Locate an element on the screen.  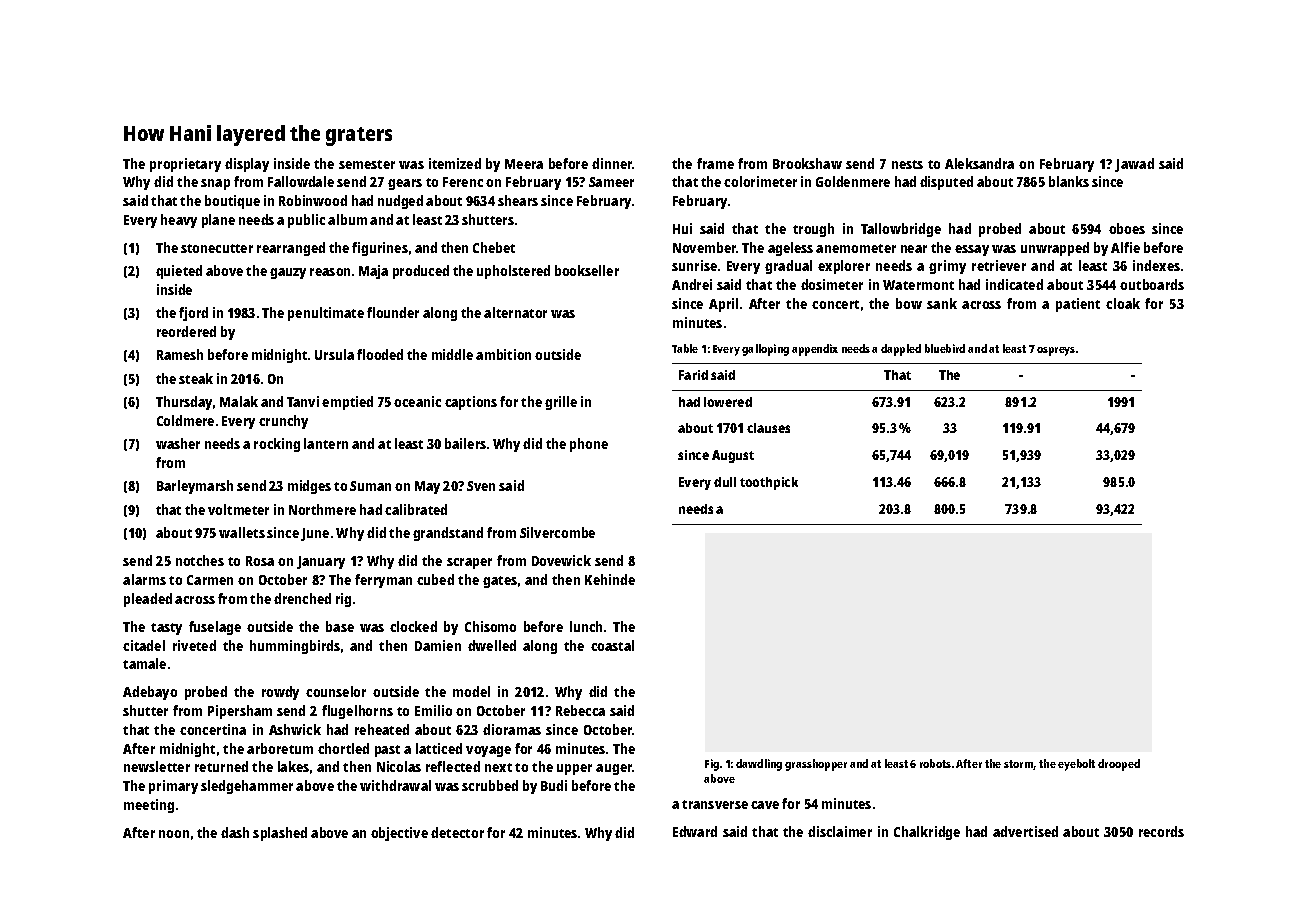
Rebecca is located at coordinates (580, 710).
